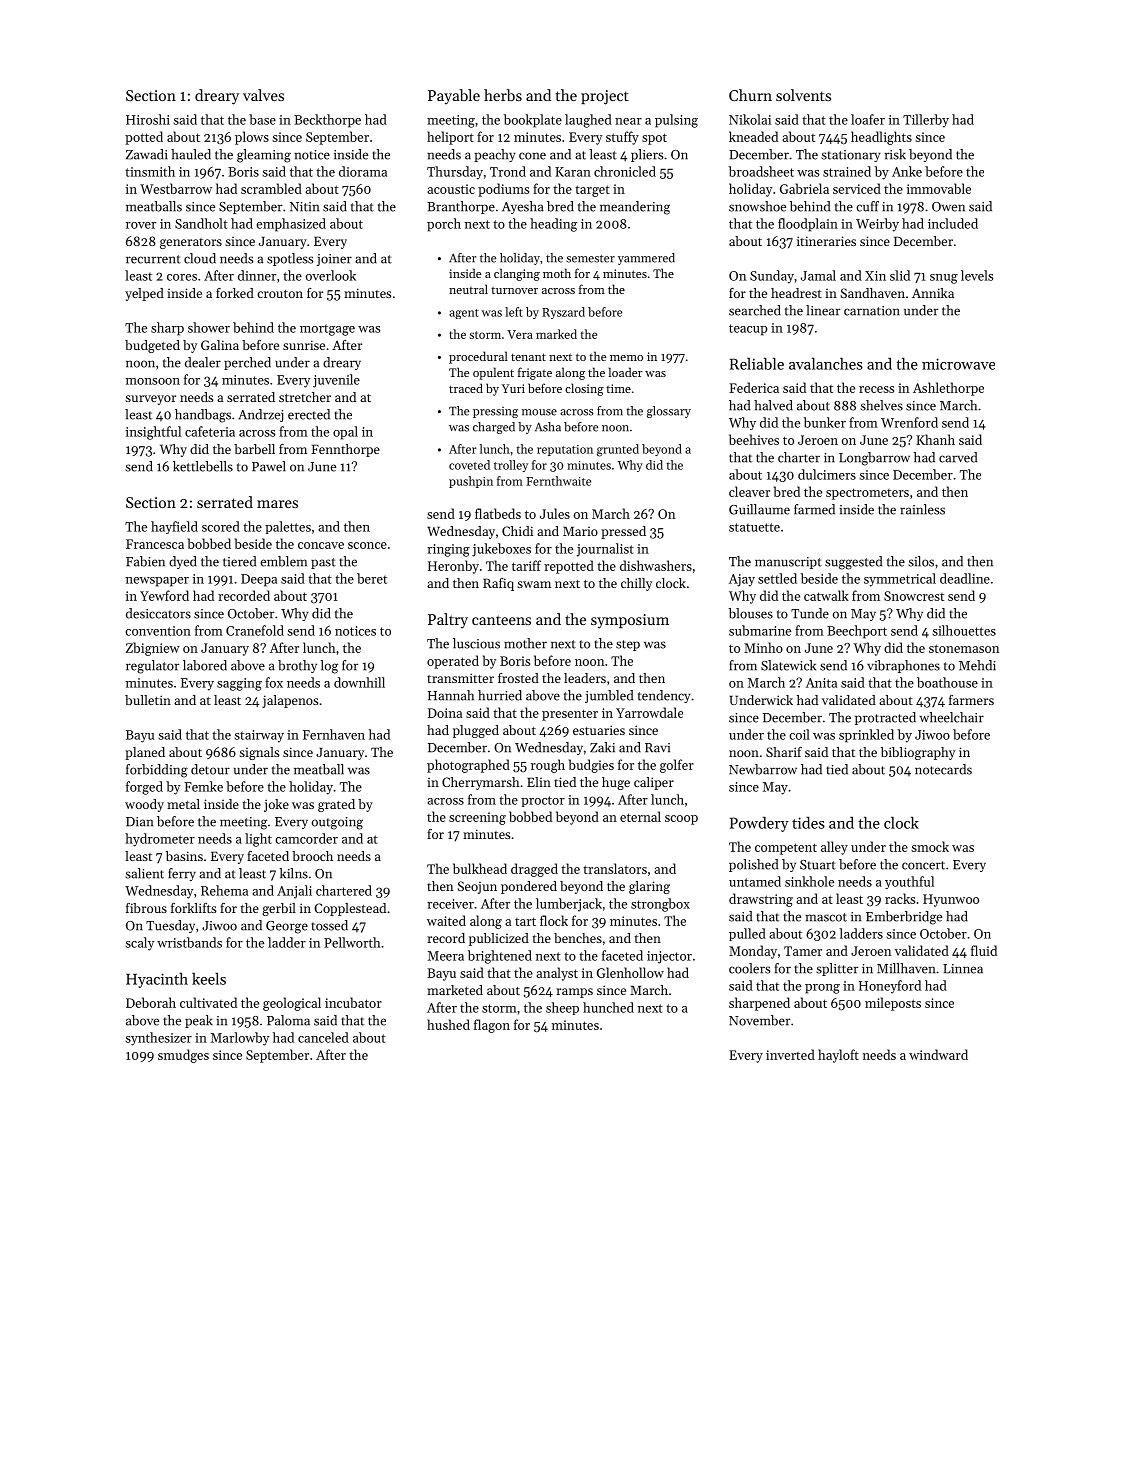 Image resolution: width=1126 pixels, height=1457 pixels. What do you see at coordinates (327, 330) in the page?
I see `mortgage` at bounding box center [327, 330].
